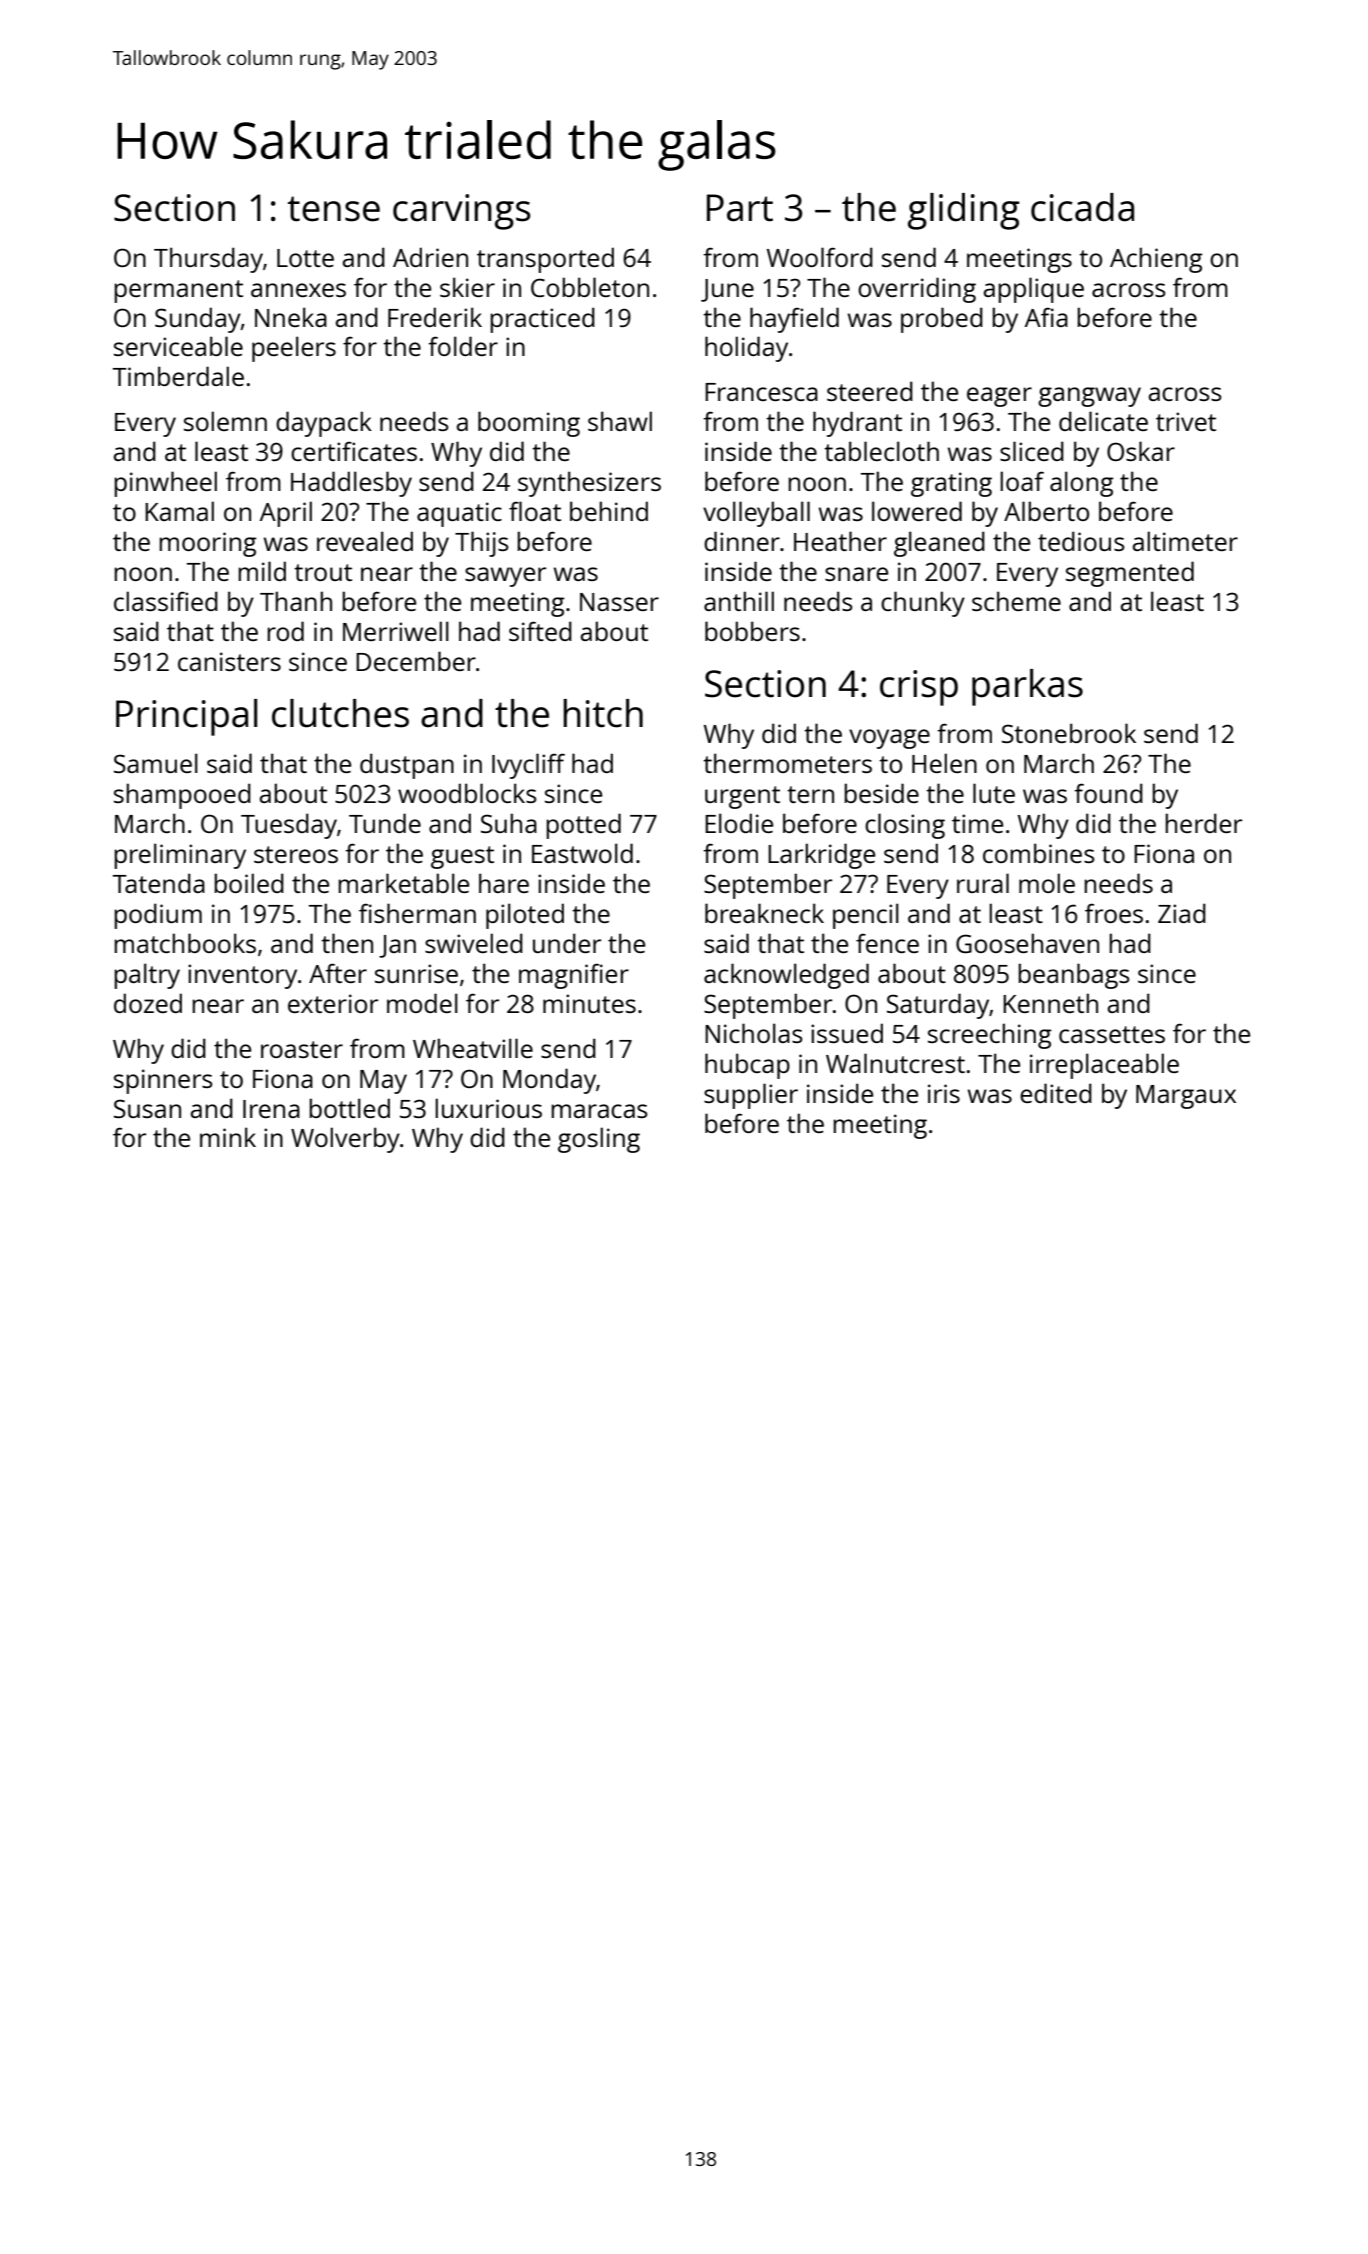 The width and height of the screenshot is (1368, 2254). Describe the element at coordinates (1156, 260) in the screenshot. I see `Achieng` at that location.
